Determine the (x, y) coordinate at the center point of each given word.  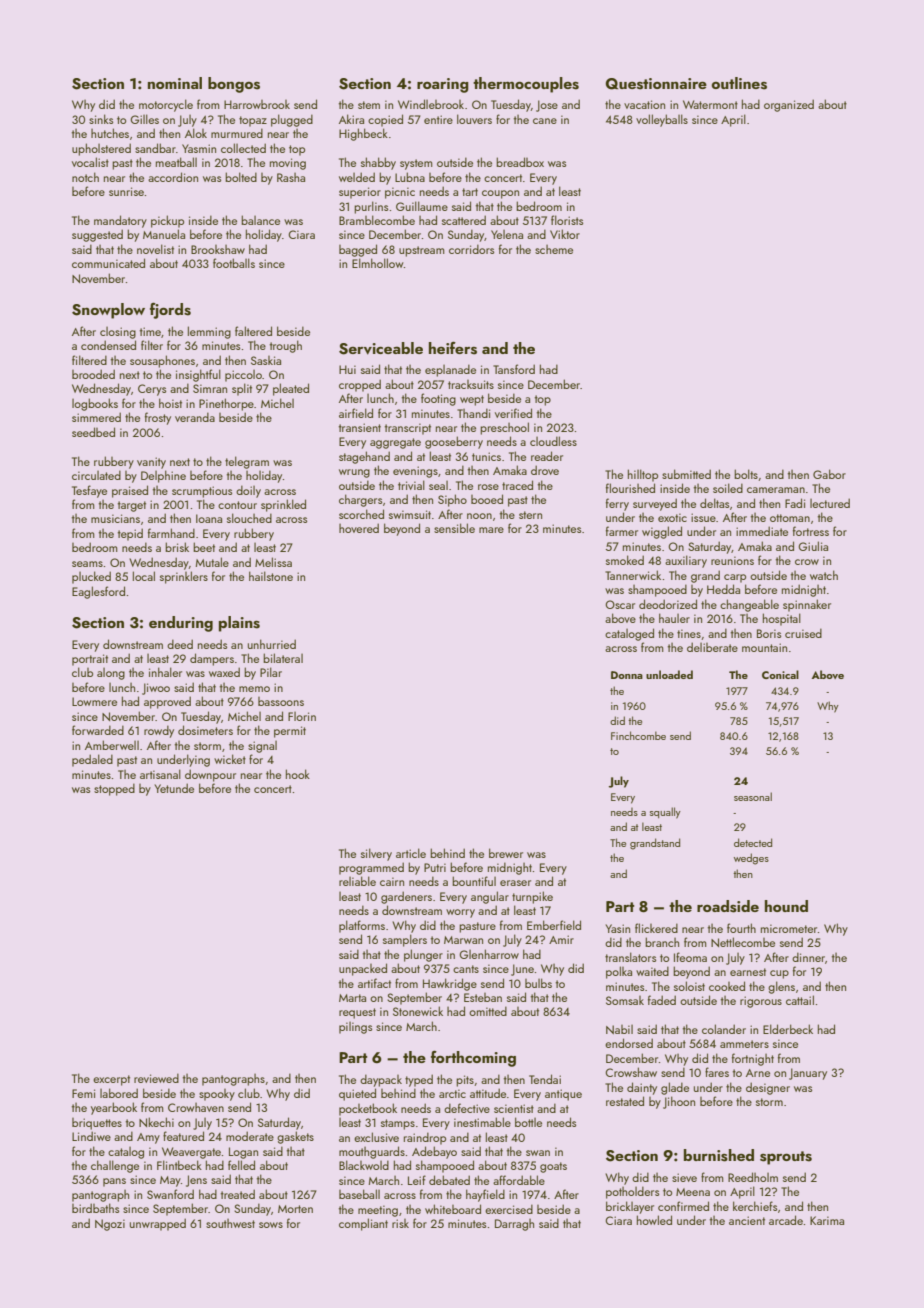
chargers (360, 500)
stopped (114, 789)
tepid (130, 534)
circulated (96, 475)
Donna (627, 675)
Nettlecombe (743, 942)
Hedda (723, 589)
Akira (351, 119)
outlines (739, 83)
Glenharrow (489, 954)
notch (85, 177)
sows (271, 1225)
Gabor (829, 474)
